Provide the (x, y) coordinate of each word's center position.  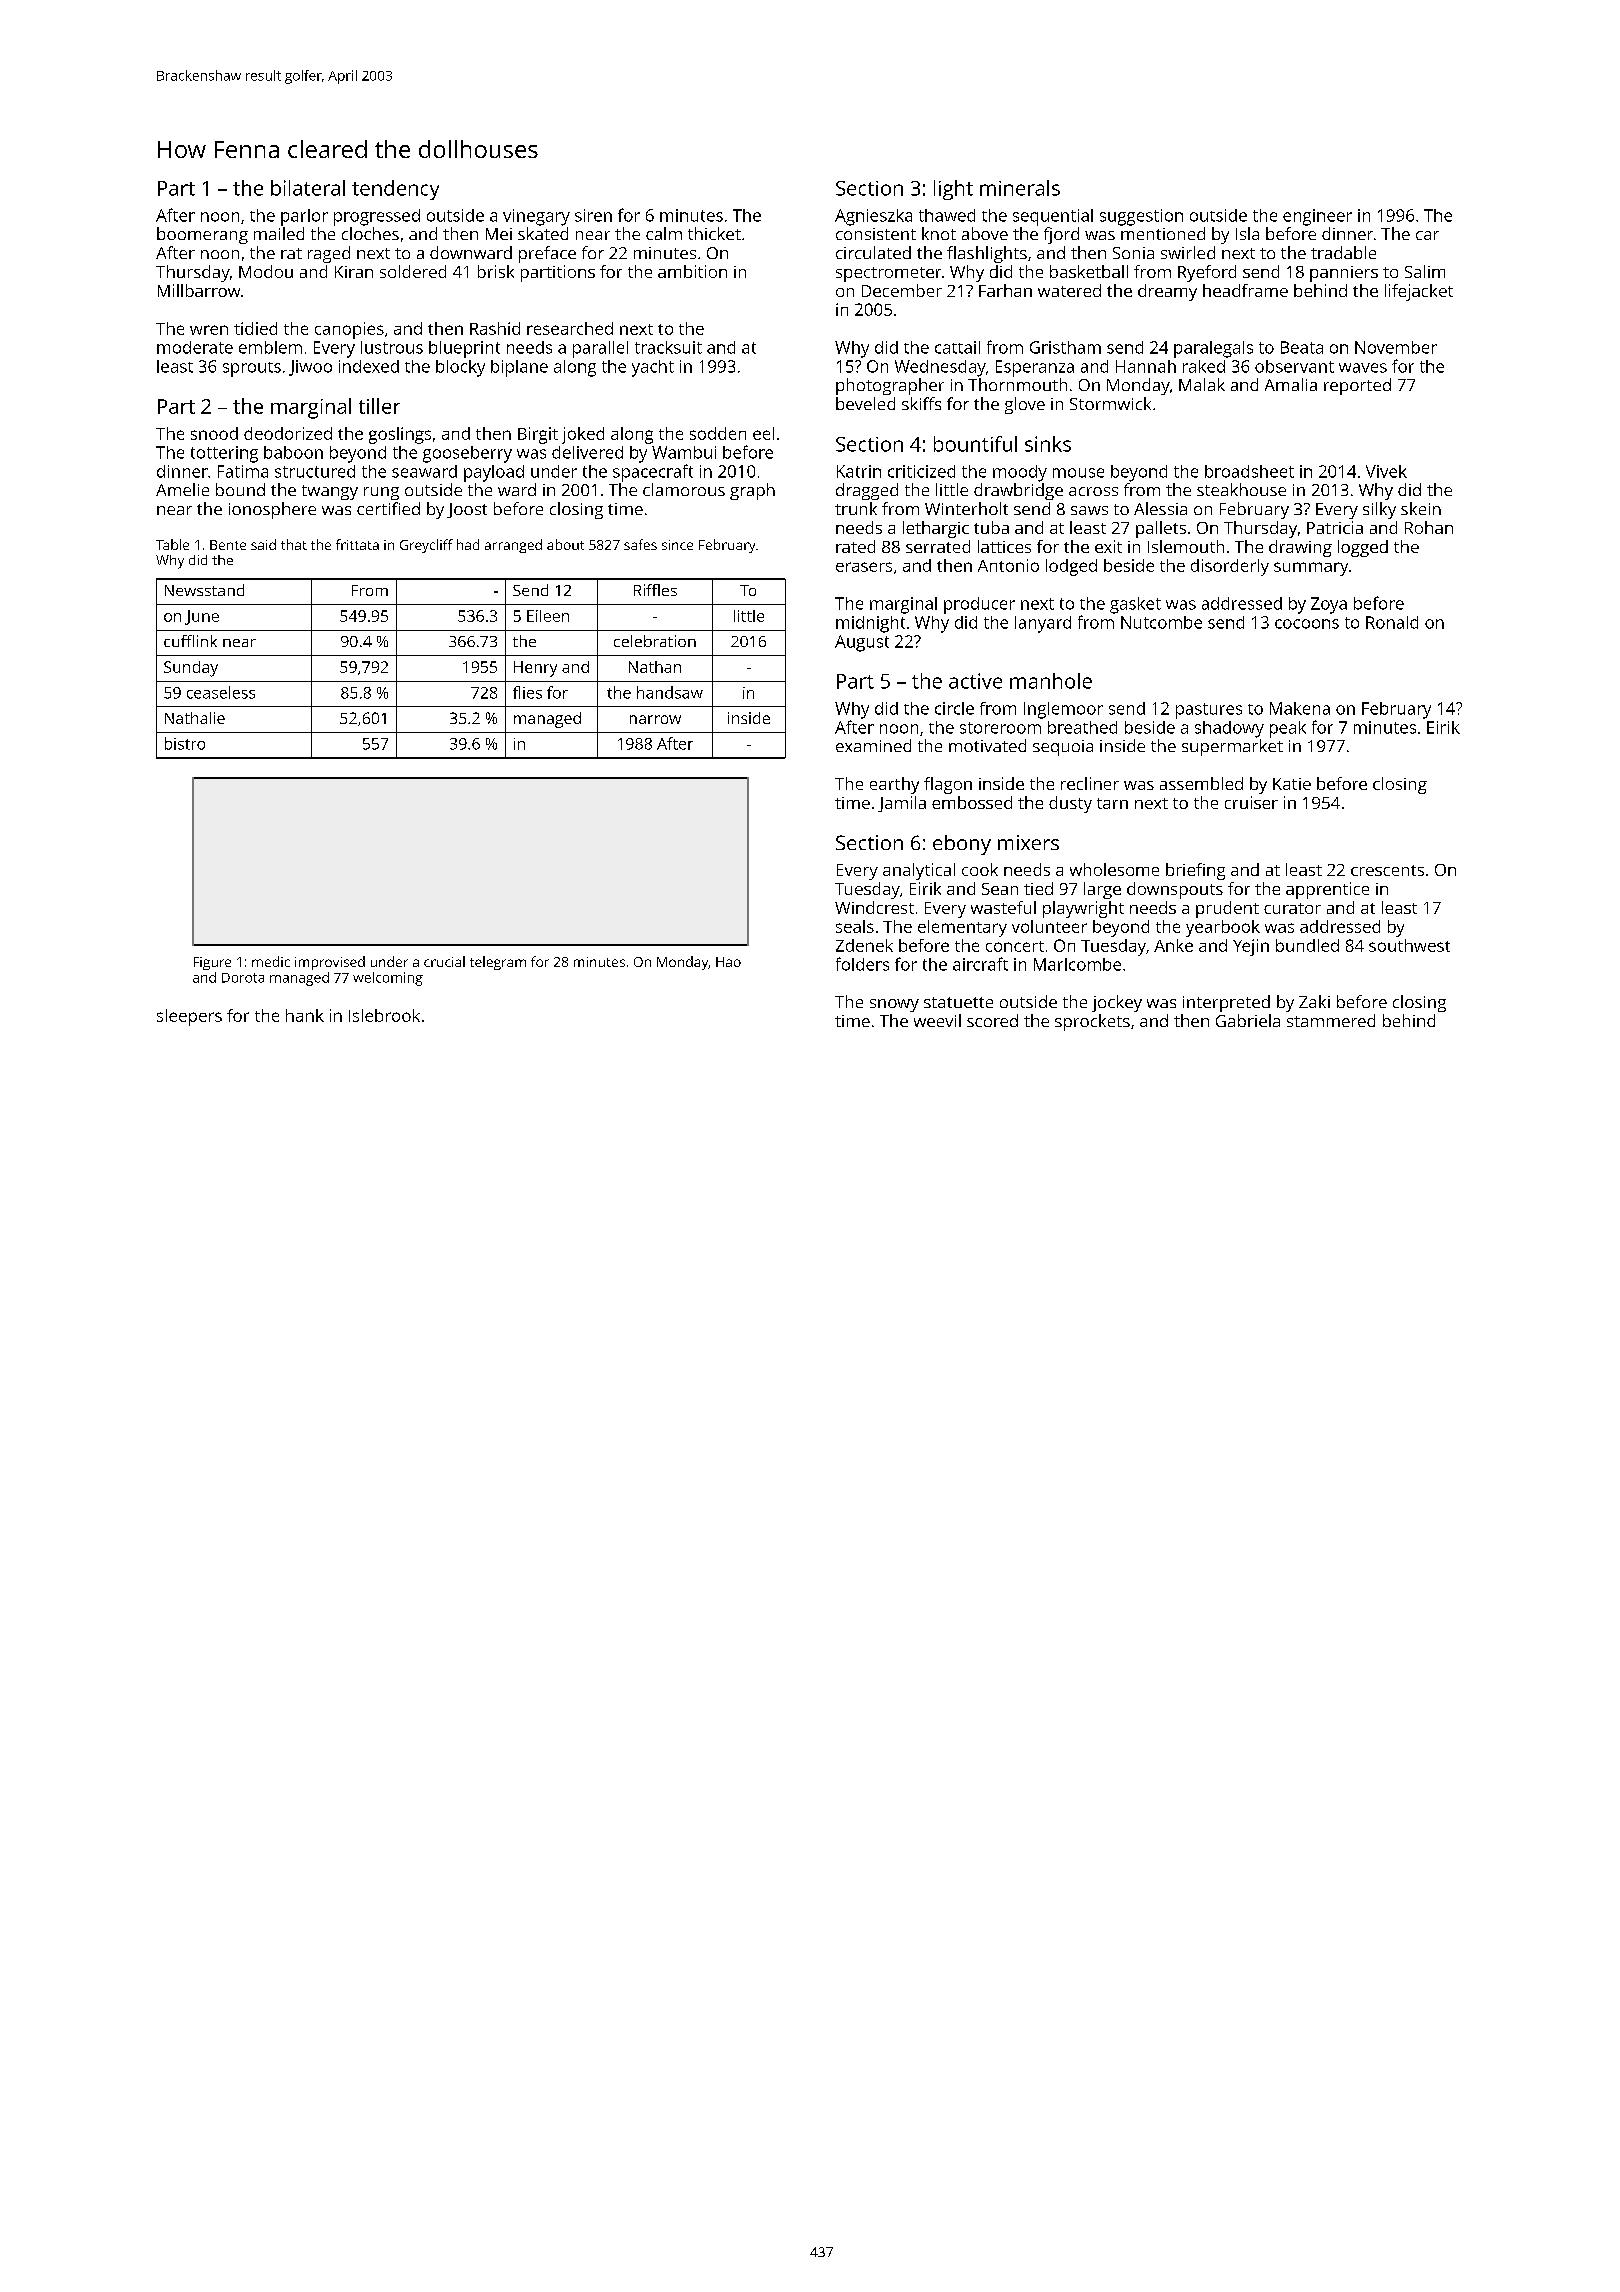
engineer (1317, 217)
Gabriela (1248, 1020)
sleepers (189, 1017)
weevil (937, 1020)
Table (172, 544)
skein (1421, 508)
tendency (395, 190)
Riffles (655, 590)
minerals (1020, 188)
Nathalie (195, 718)
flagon (948, 785)
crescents (1387, 870)
